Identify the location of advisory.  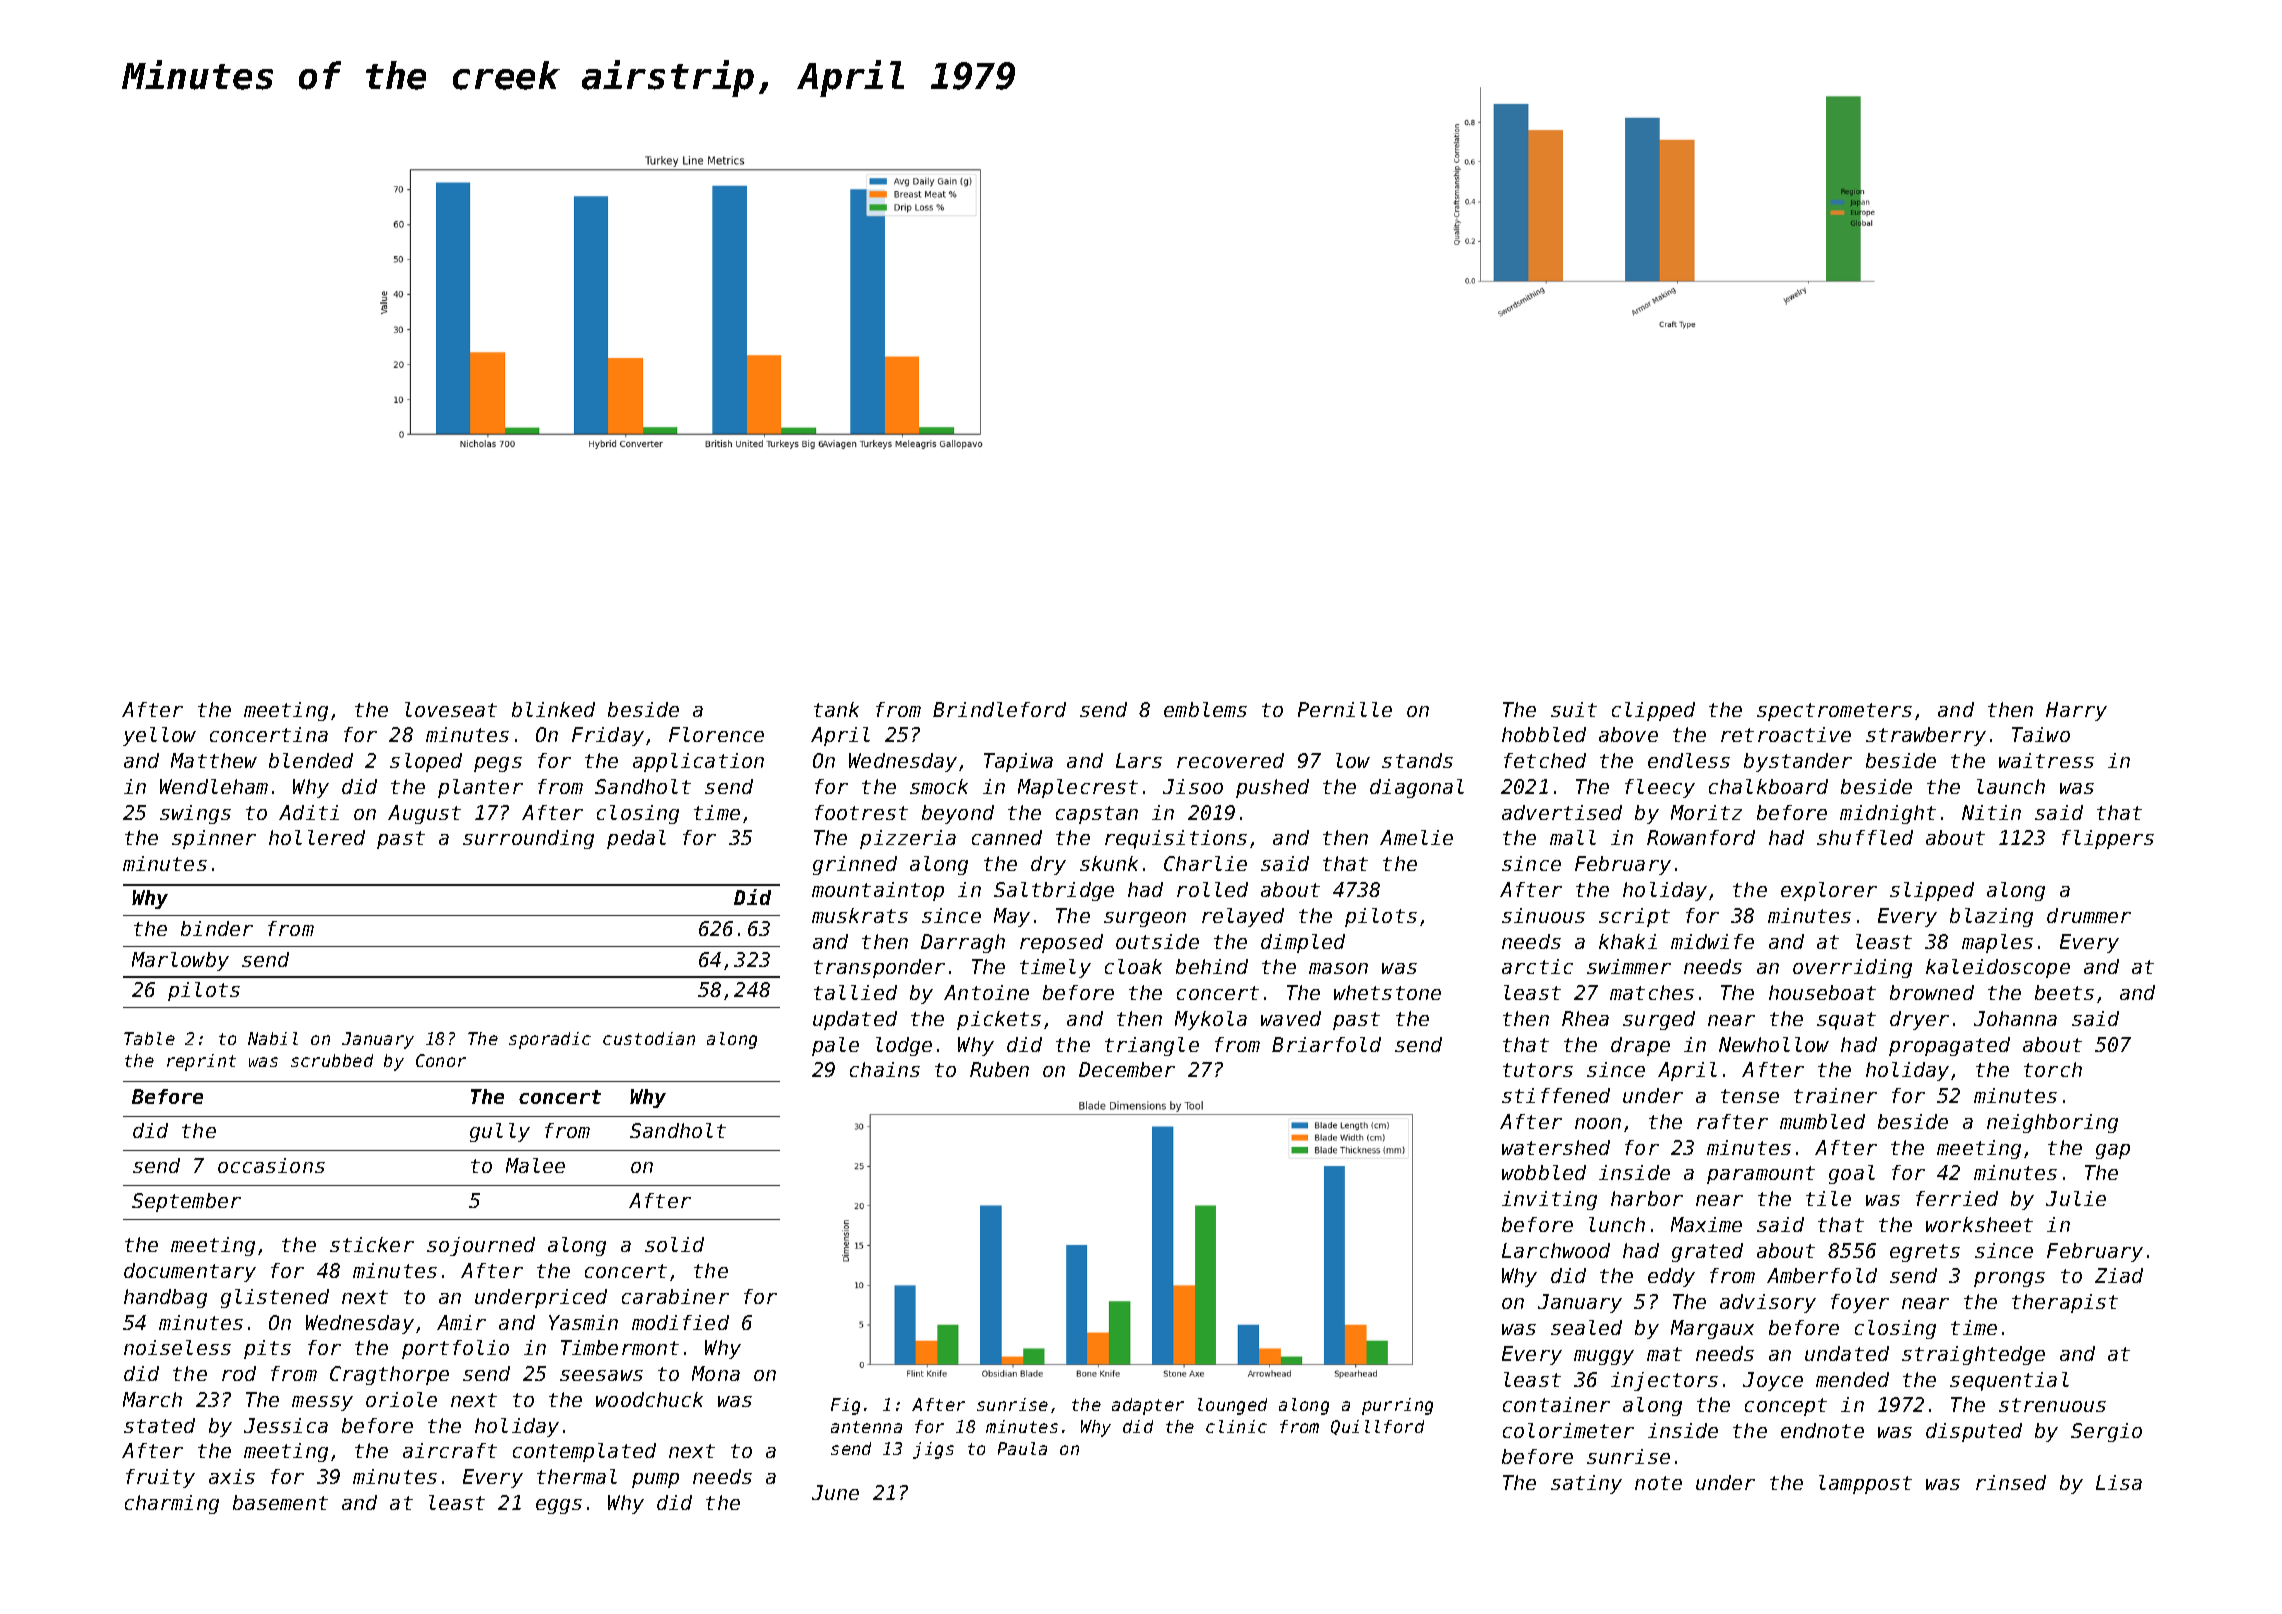
(1768, 1303).
